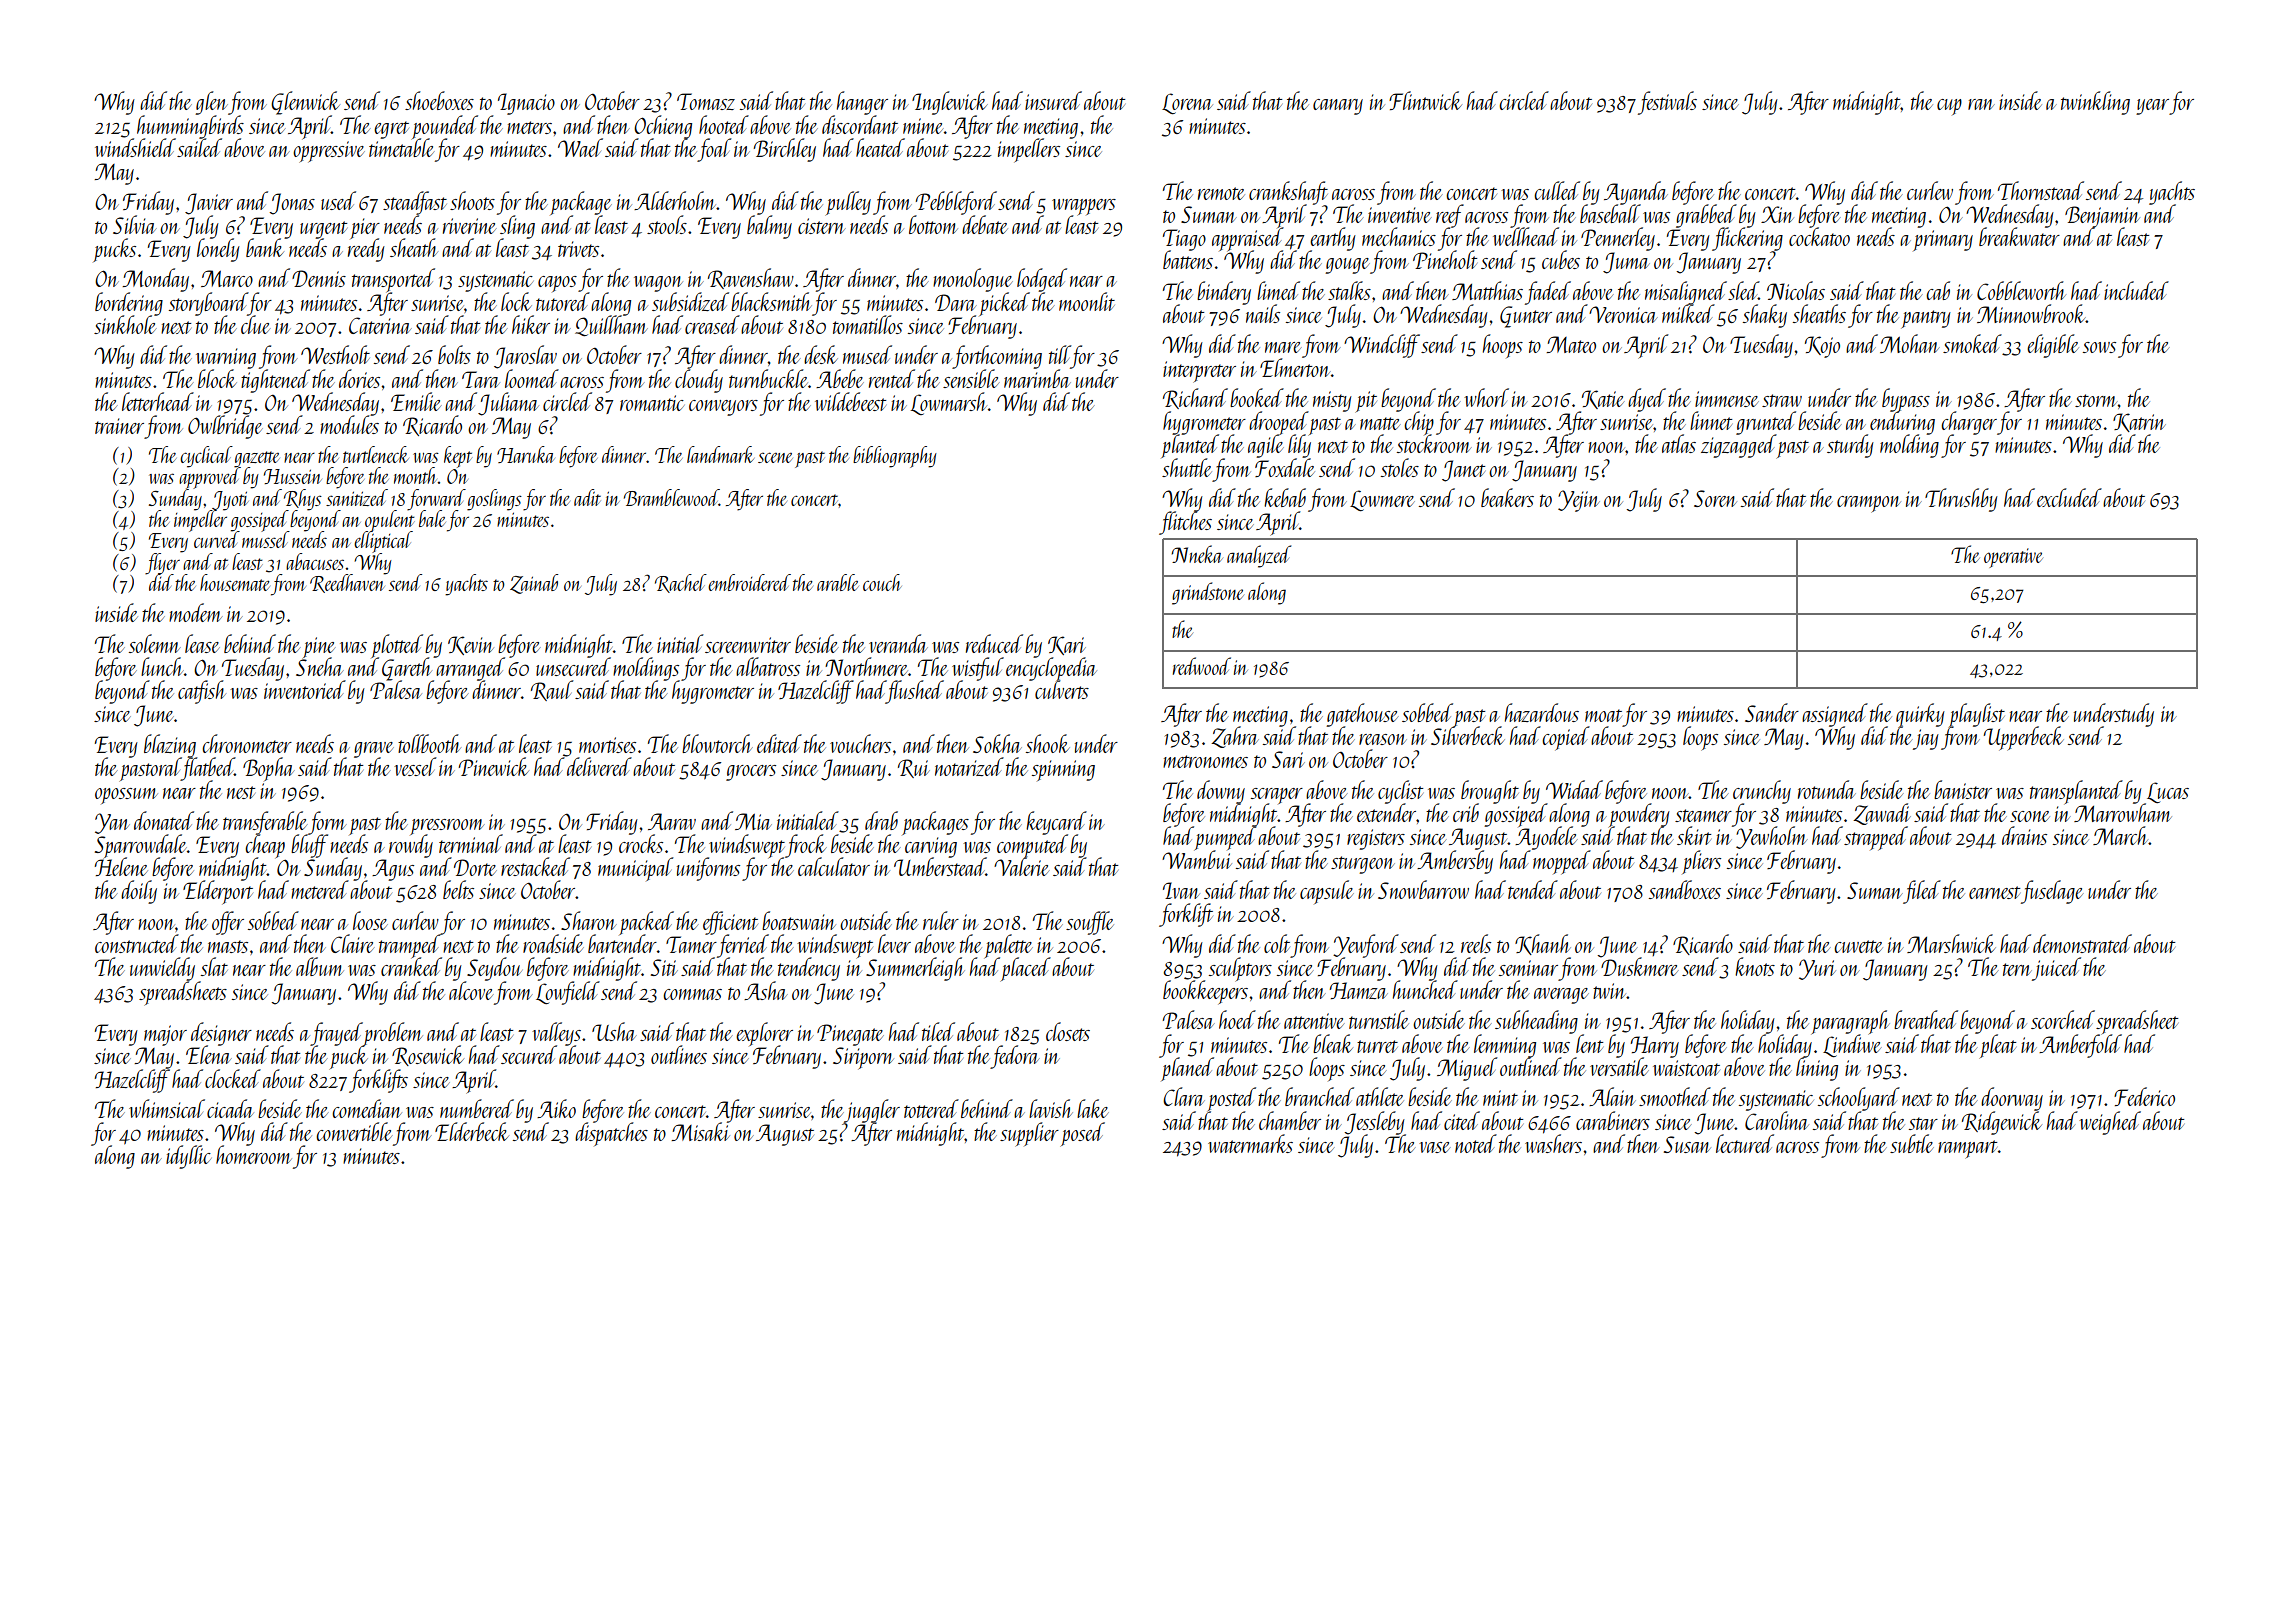 The height and width of the screenshot is (1620, 2292). I want to click on cup, so click(1949, 107).
